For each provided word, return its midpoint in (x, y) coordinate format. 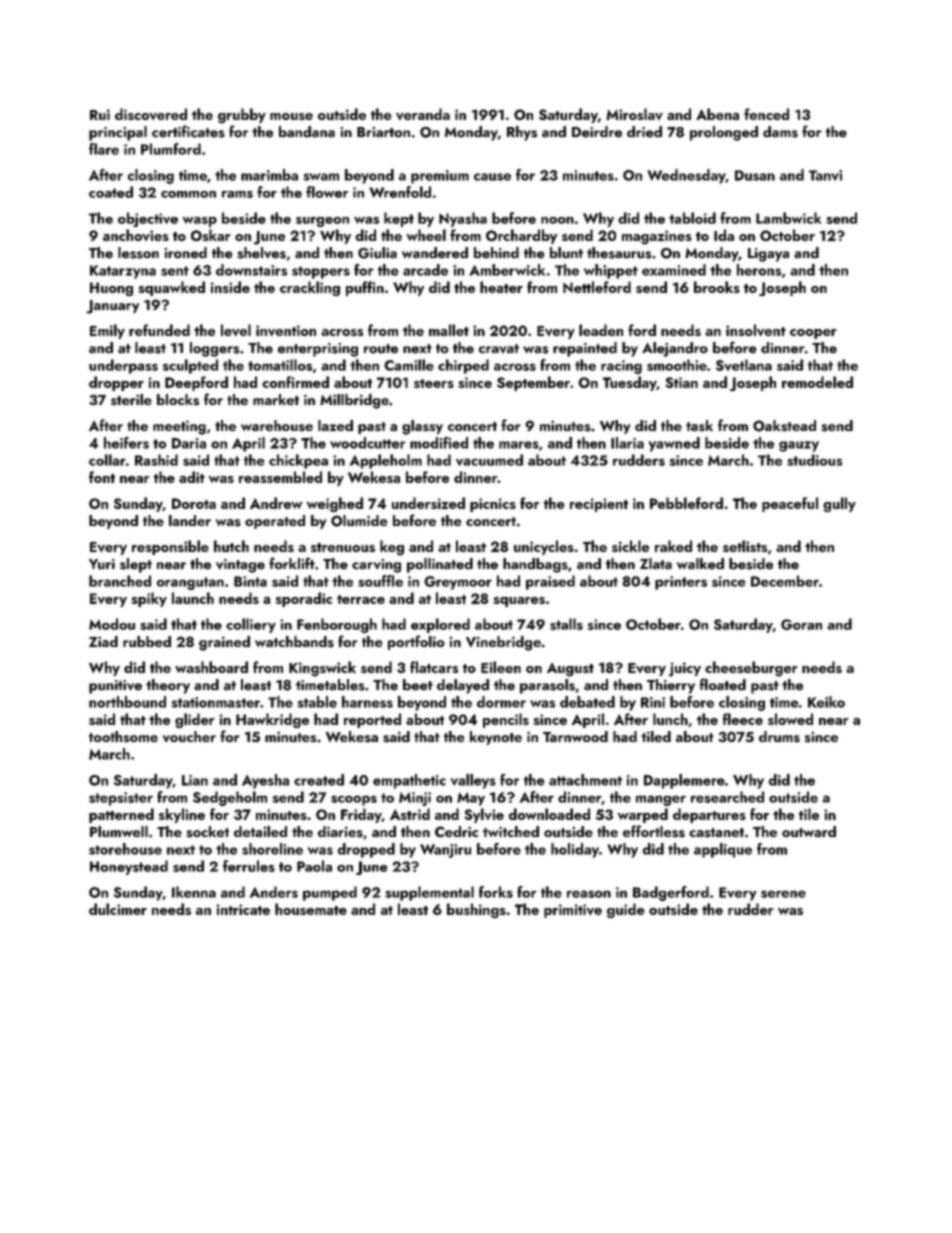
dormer (501, 702)
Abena (717, 114)
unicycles (544, 547)
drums (779, 737)
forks (496, 892)
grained (224, 643)
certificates (188, 131)
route (381, 349)
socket (207, 832)
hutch (231, 546)
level (236, 330)
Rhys (522, 133)
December (785, 581)
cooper (813, 334)
